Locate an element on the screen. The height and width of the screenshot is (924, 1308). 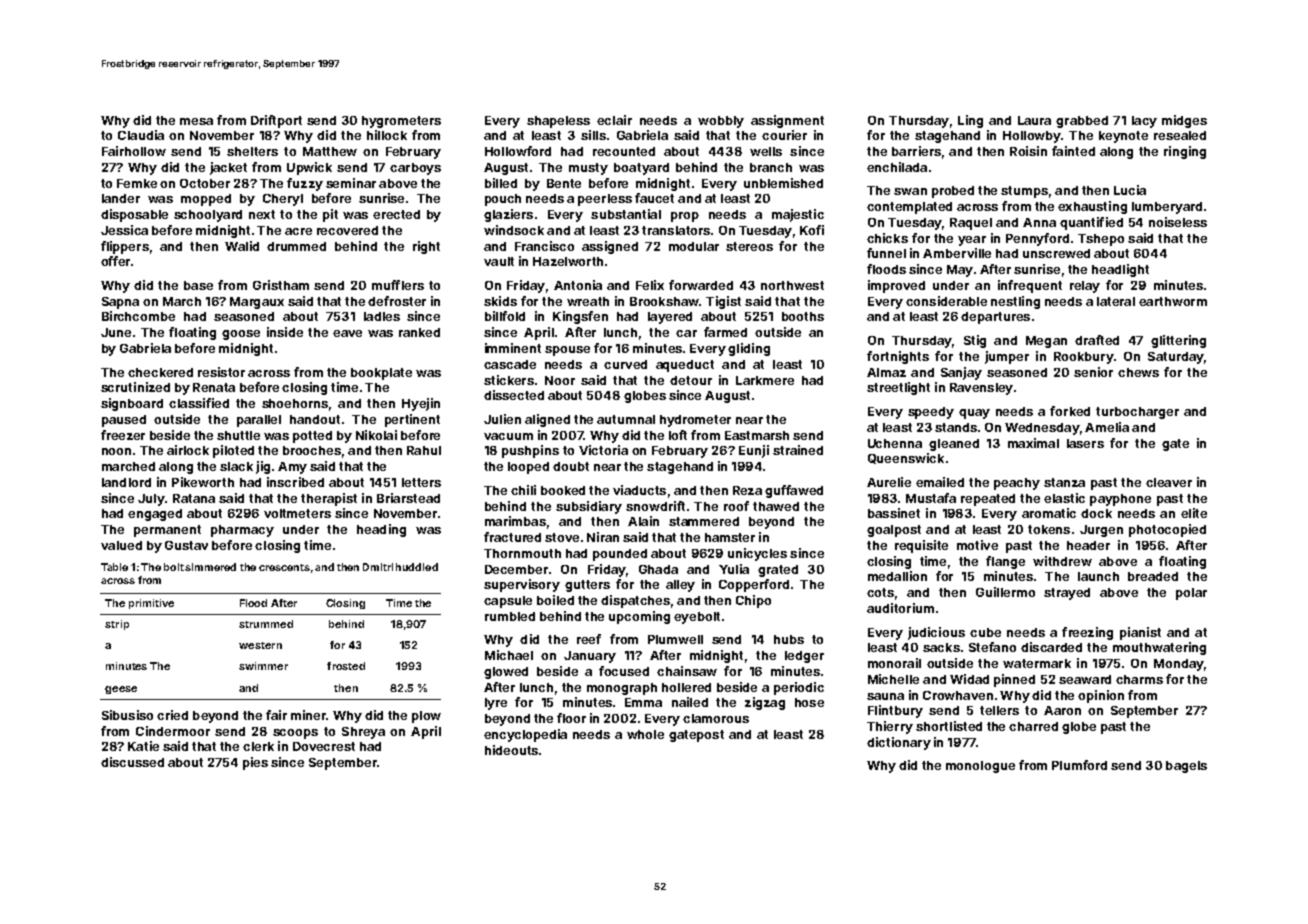
quay is located at coordinates (974, 414).
